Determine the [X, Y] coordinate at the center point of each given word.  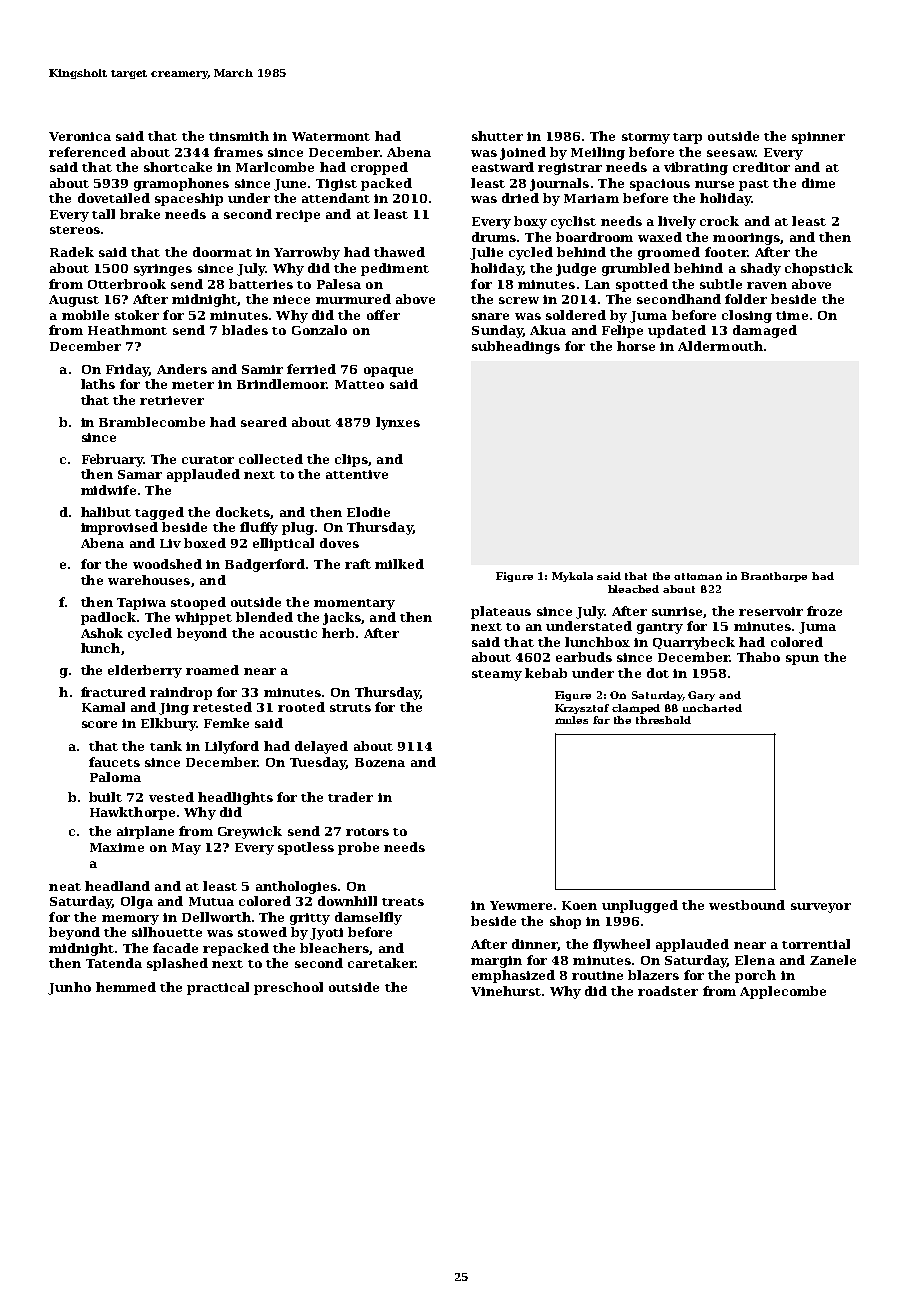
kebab [546, 673]
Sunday [497, 331]
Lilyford [232, 747]
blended [264, 617]
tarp [687, 138]
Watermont [331, 136]
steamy [497, 675]
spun [802, 660]
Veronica [80, 136]
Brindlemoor [281, 384]
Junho [69, 988]
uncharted [712, 708]
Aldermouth [720, 346]
